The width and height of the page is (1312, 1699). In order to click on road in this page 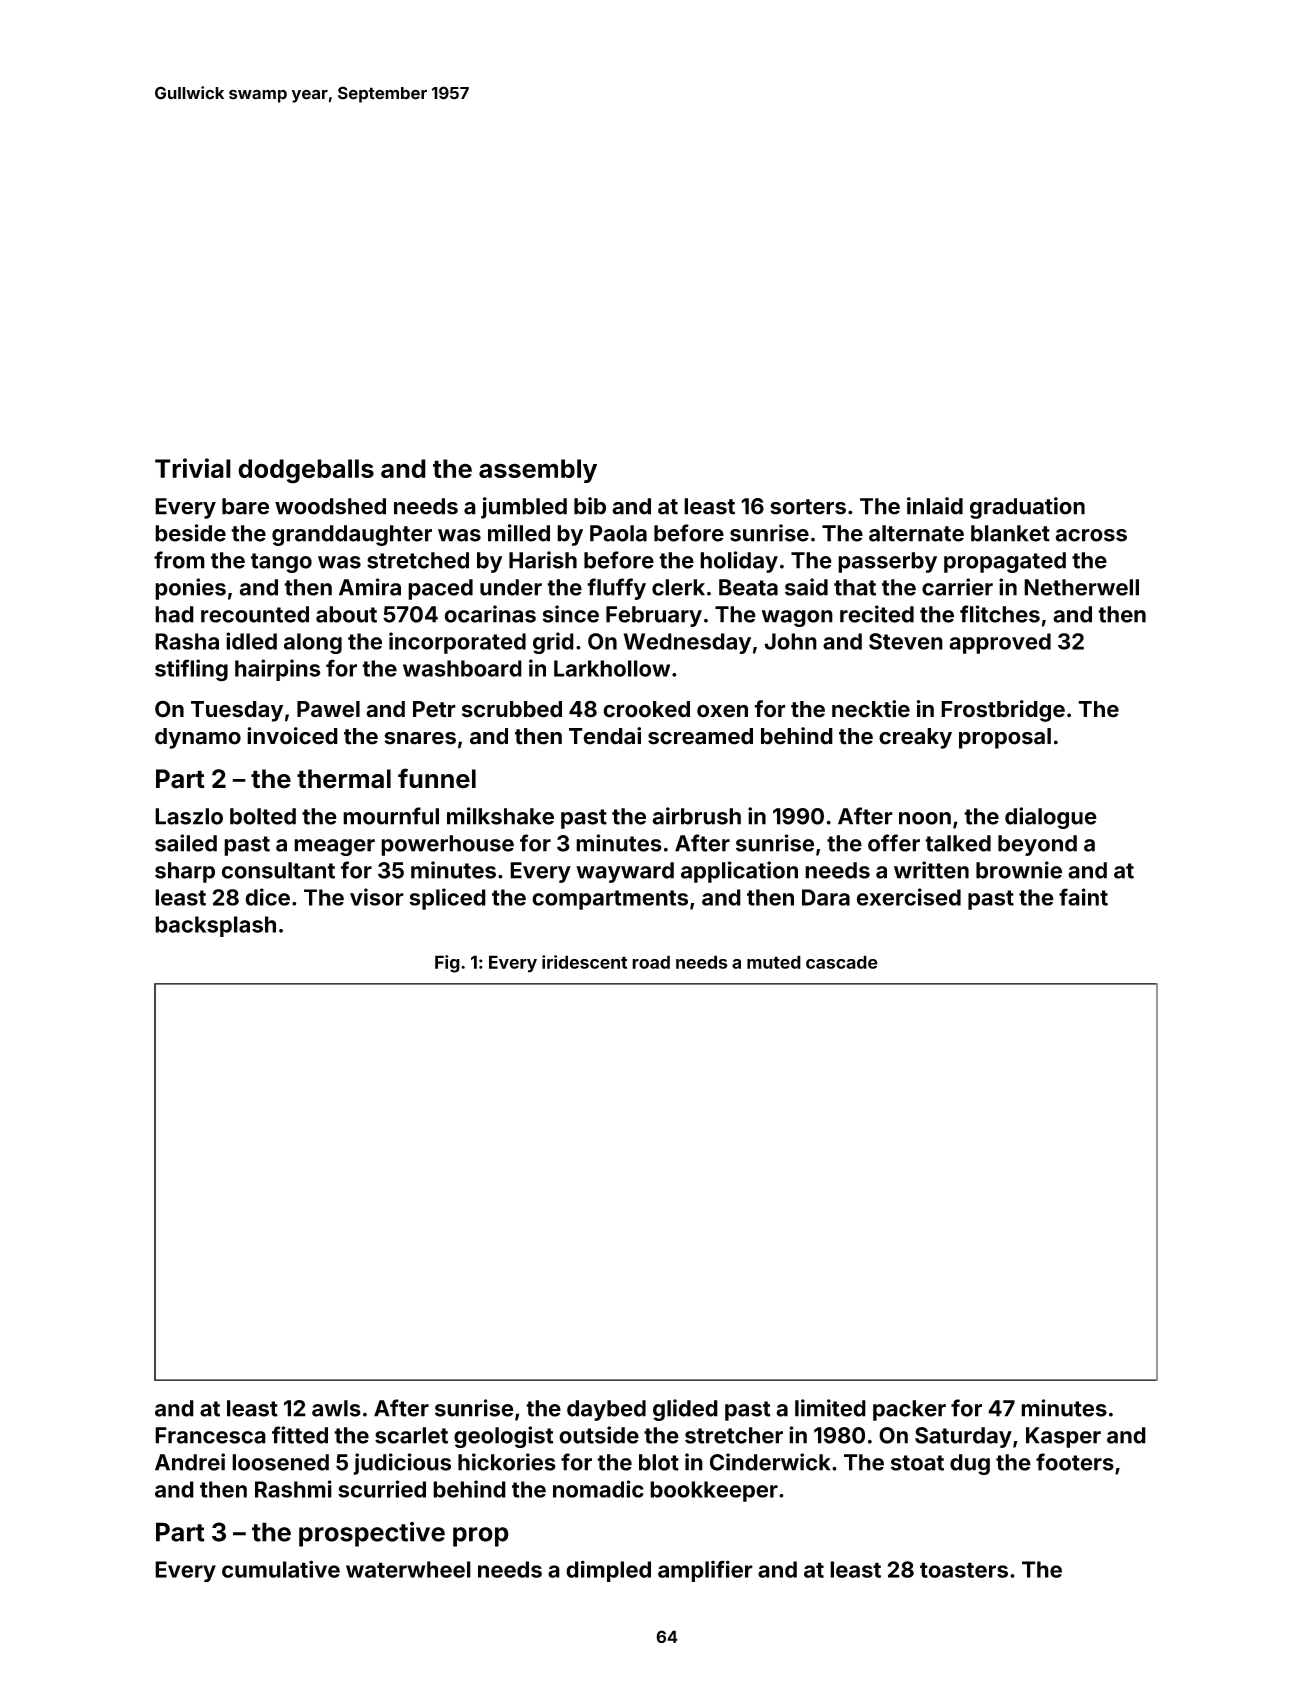, I will do `click(651, 962)`.
